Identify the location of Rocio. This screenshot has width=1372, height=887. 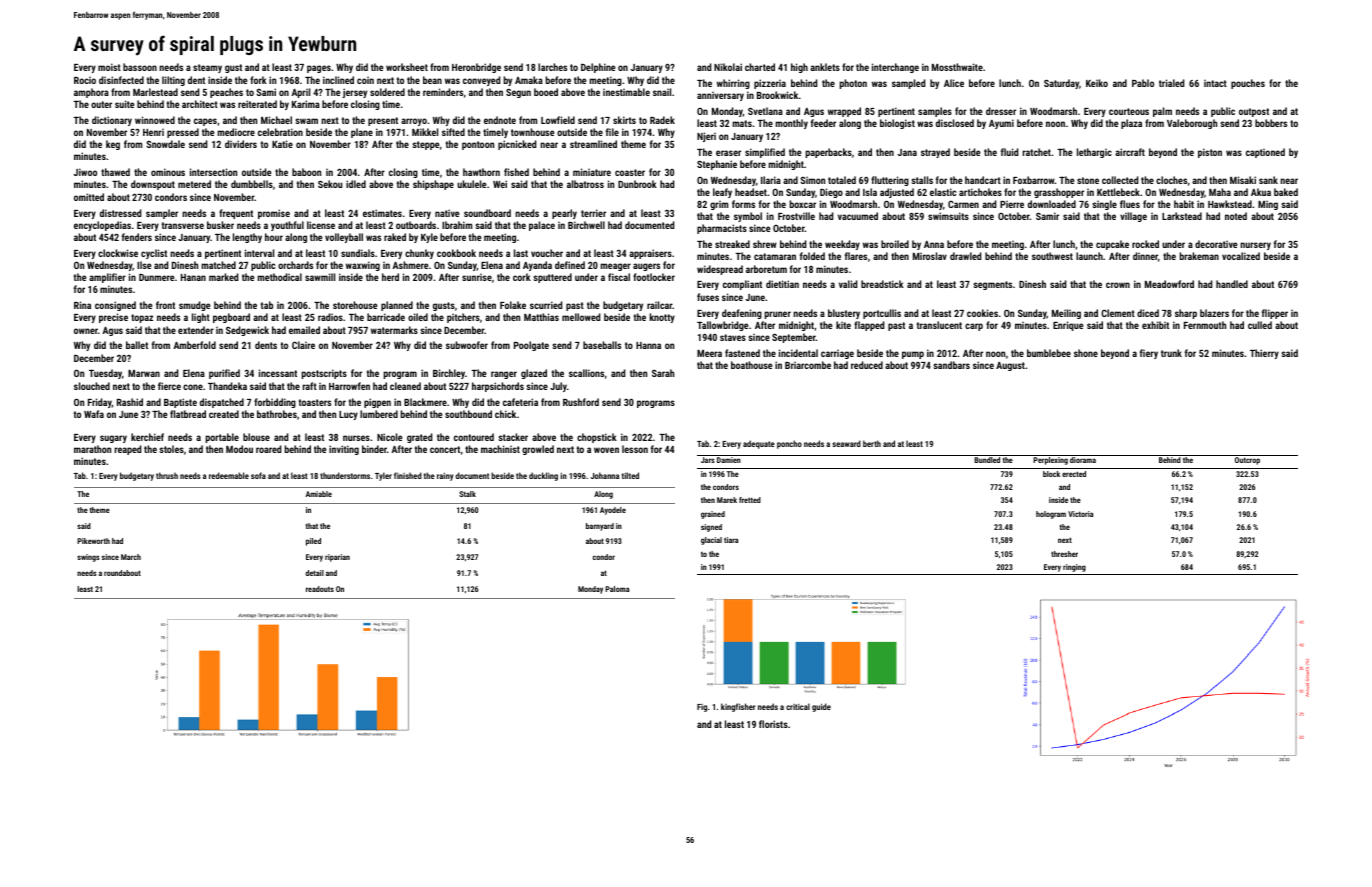
(85, 80).
